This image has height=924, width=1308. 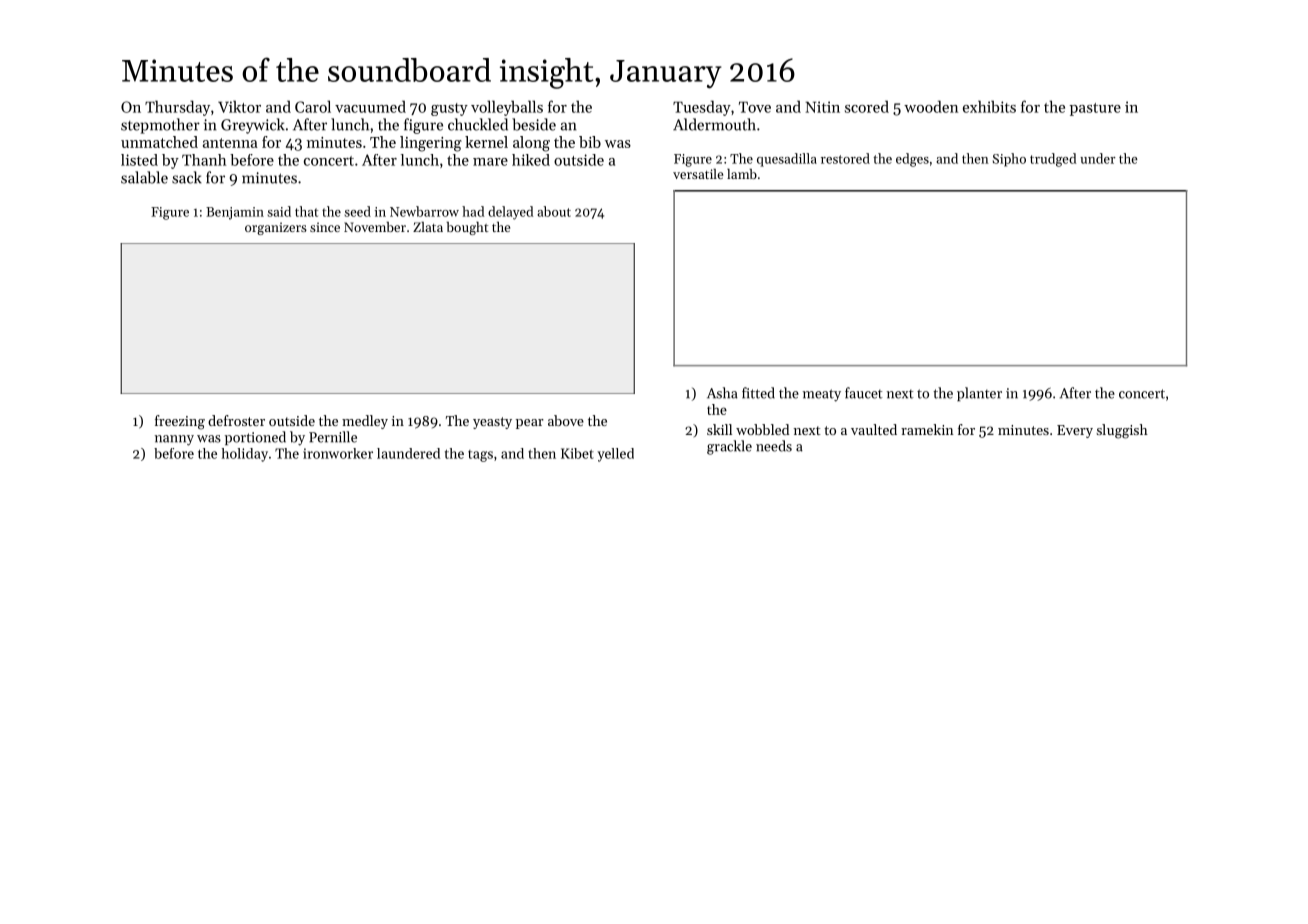 What do you see at coordinates (912, 160) in the image?
I see `edges` at bounding box center [912, 160].
